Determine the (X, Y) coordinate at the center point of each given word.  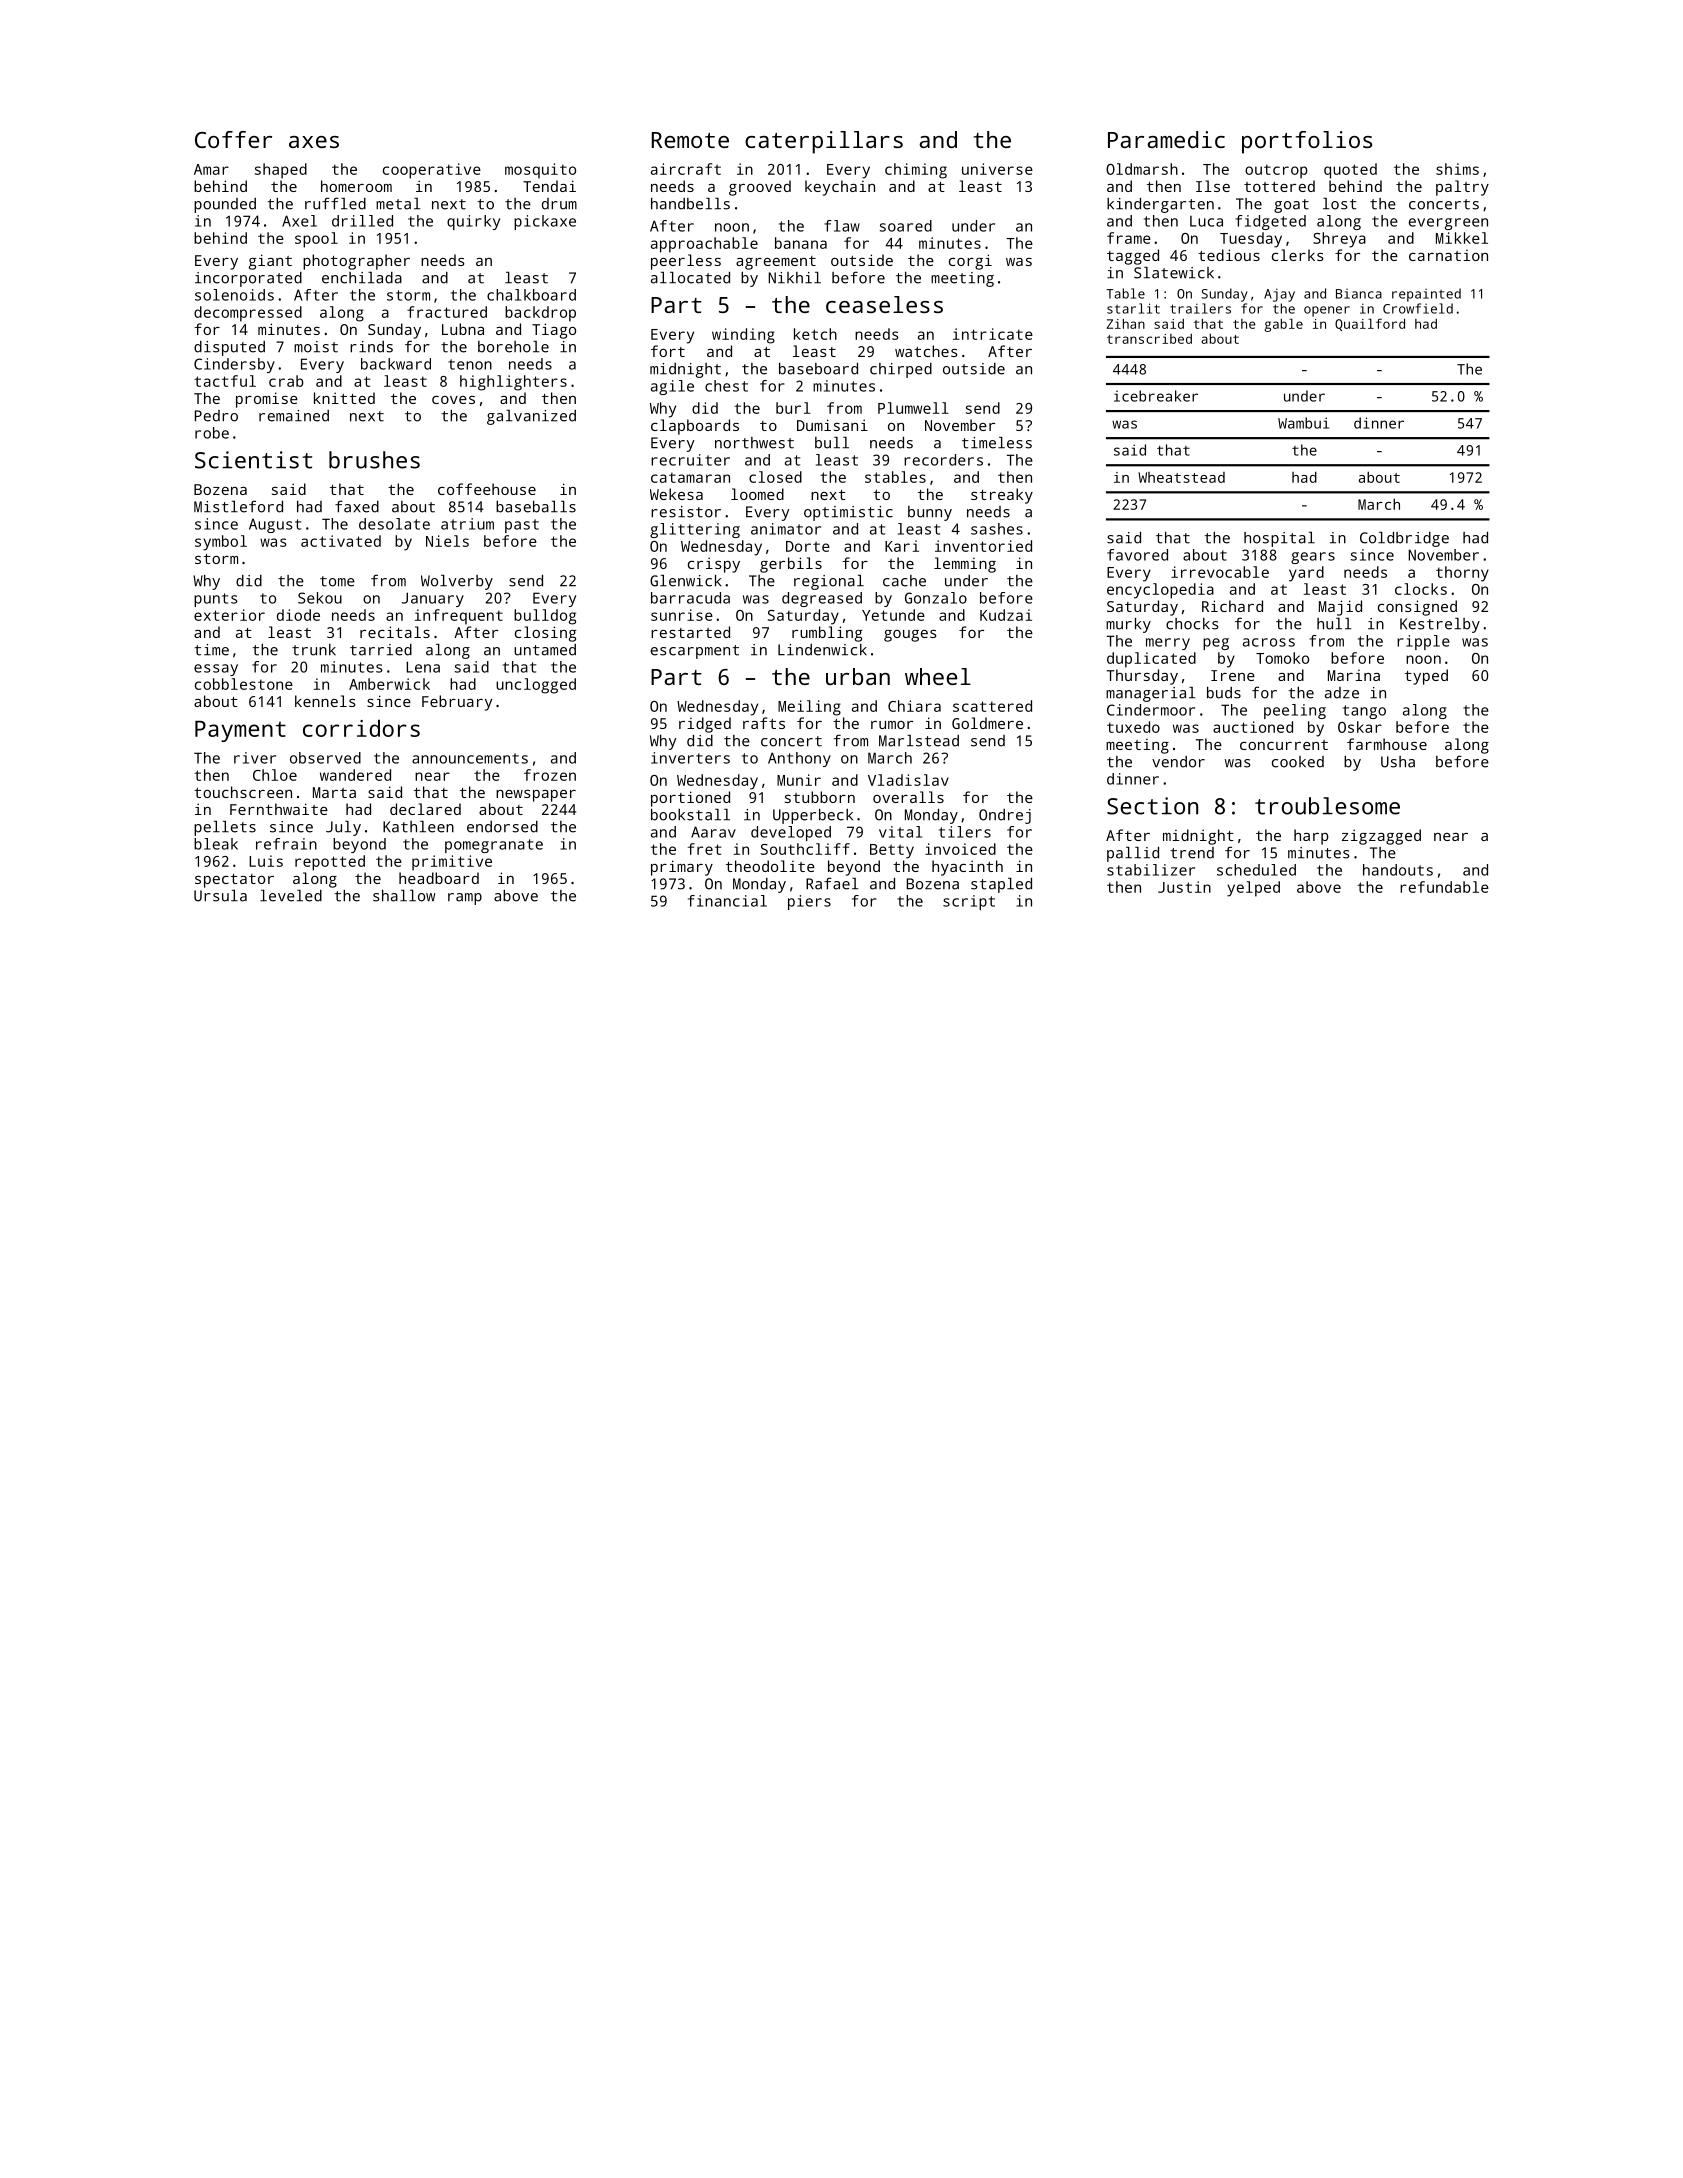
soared (905, 226)
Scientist (253, 460)
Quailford (1370, 324)
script (969, 902)
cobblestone (244, 684)
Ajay (1279, 295)
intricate (993, 334)
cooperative (432, 171)
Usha (1398, 762)
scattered (992, 706)
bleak (216, 844)
